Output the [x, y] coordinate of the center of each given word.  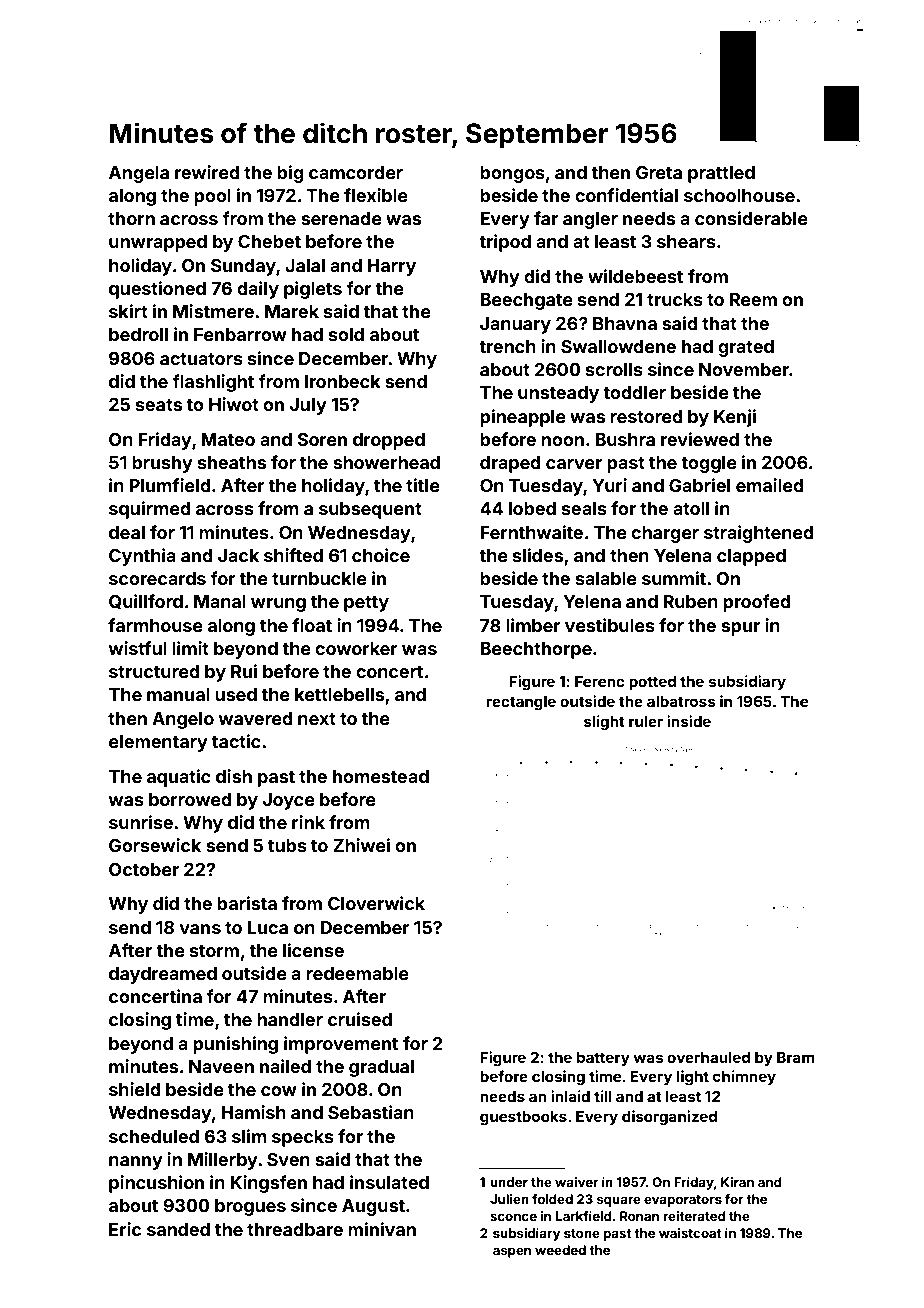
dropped [389, 441]
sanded [178, 1229]
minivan [382, 1229]
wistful [137, 648]
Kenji [735, 418]
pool [212, 197]
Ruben [690, 601]
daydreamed [163, 975]
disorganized [669, 1118]
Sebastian [371, 1112]
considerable [751, 218]
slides [538, 555]
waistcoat [690, 1233]
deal [127, 532]
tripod [505, 243]
